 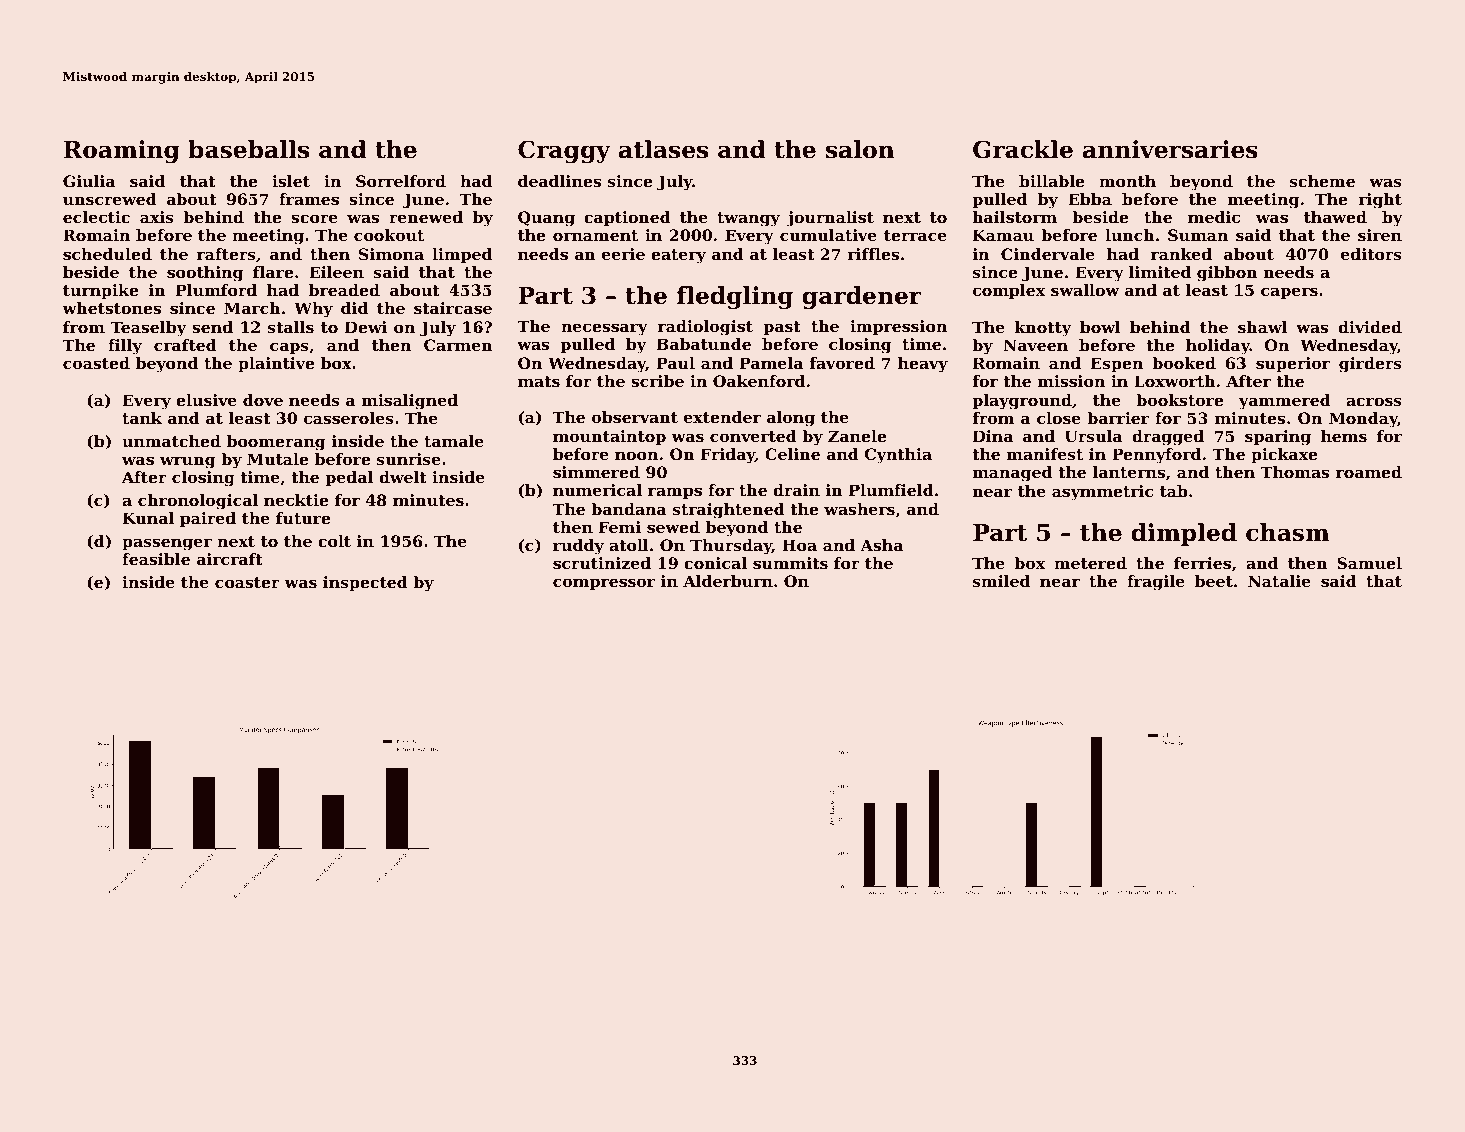 What do you see at coordinates (156, 559) in the document?
I see `feasible` at bounding box center [156, 559].
